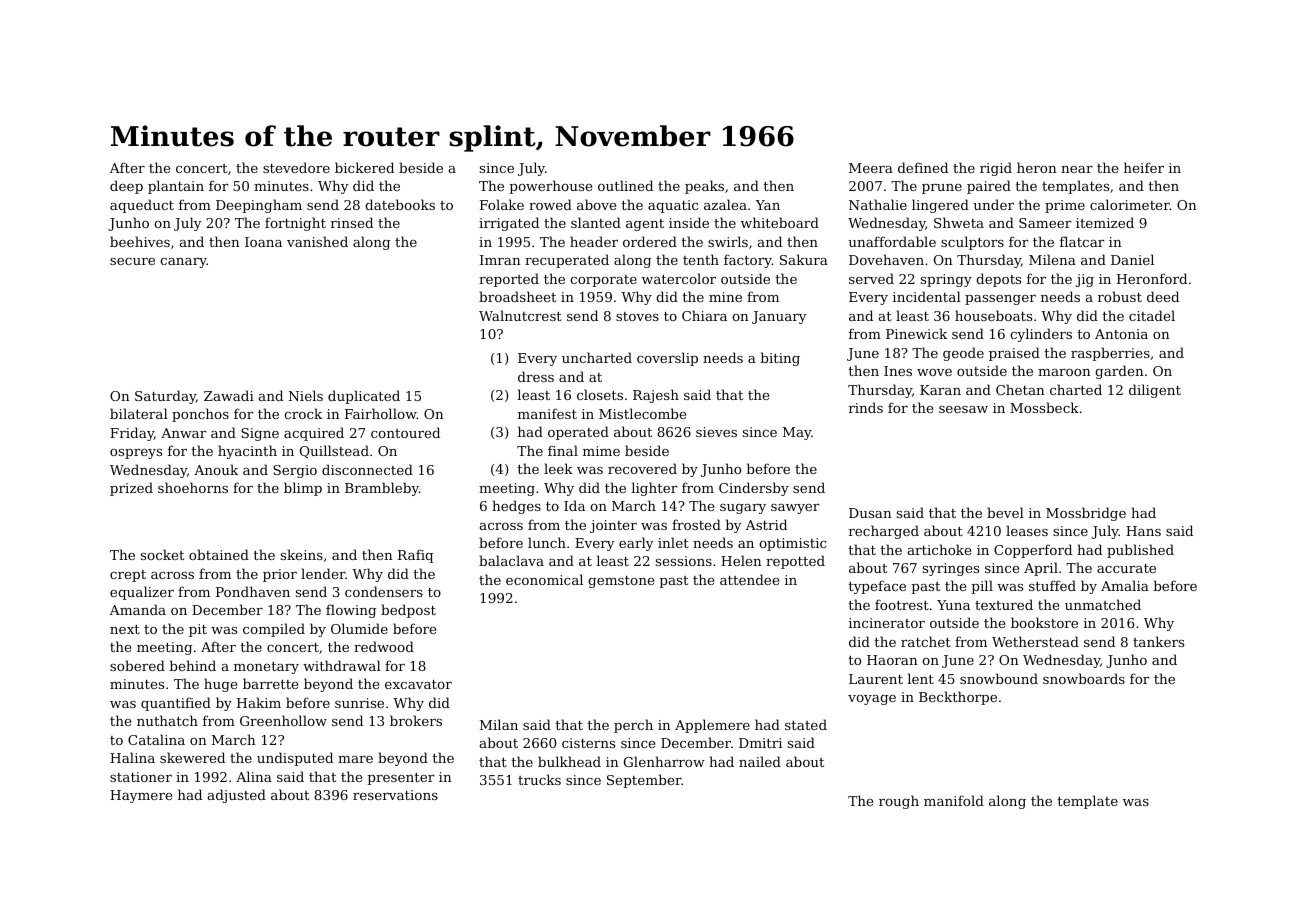 This image has height=924, width=1308. I want to click on Astrid, so click(766, 524).
